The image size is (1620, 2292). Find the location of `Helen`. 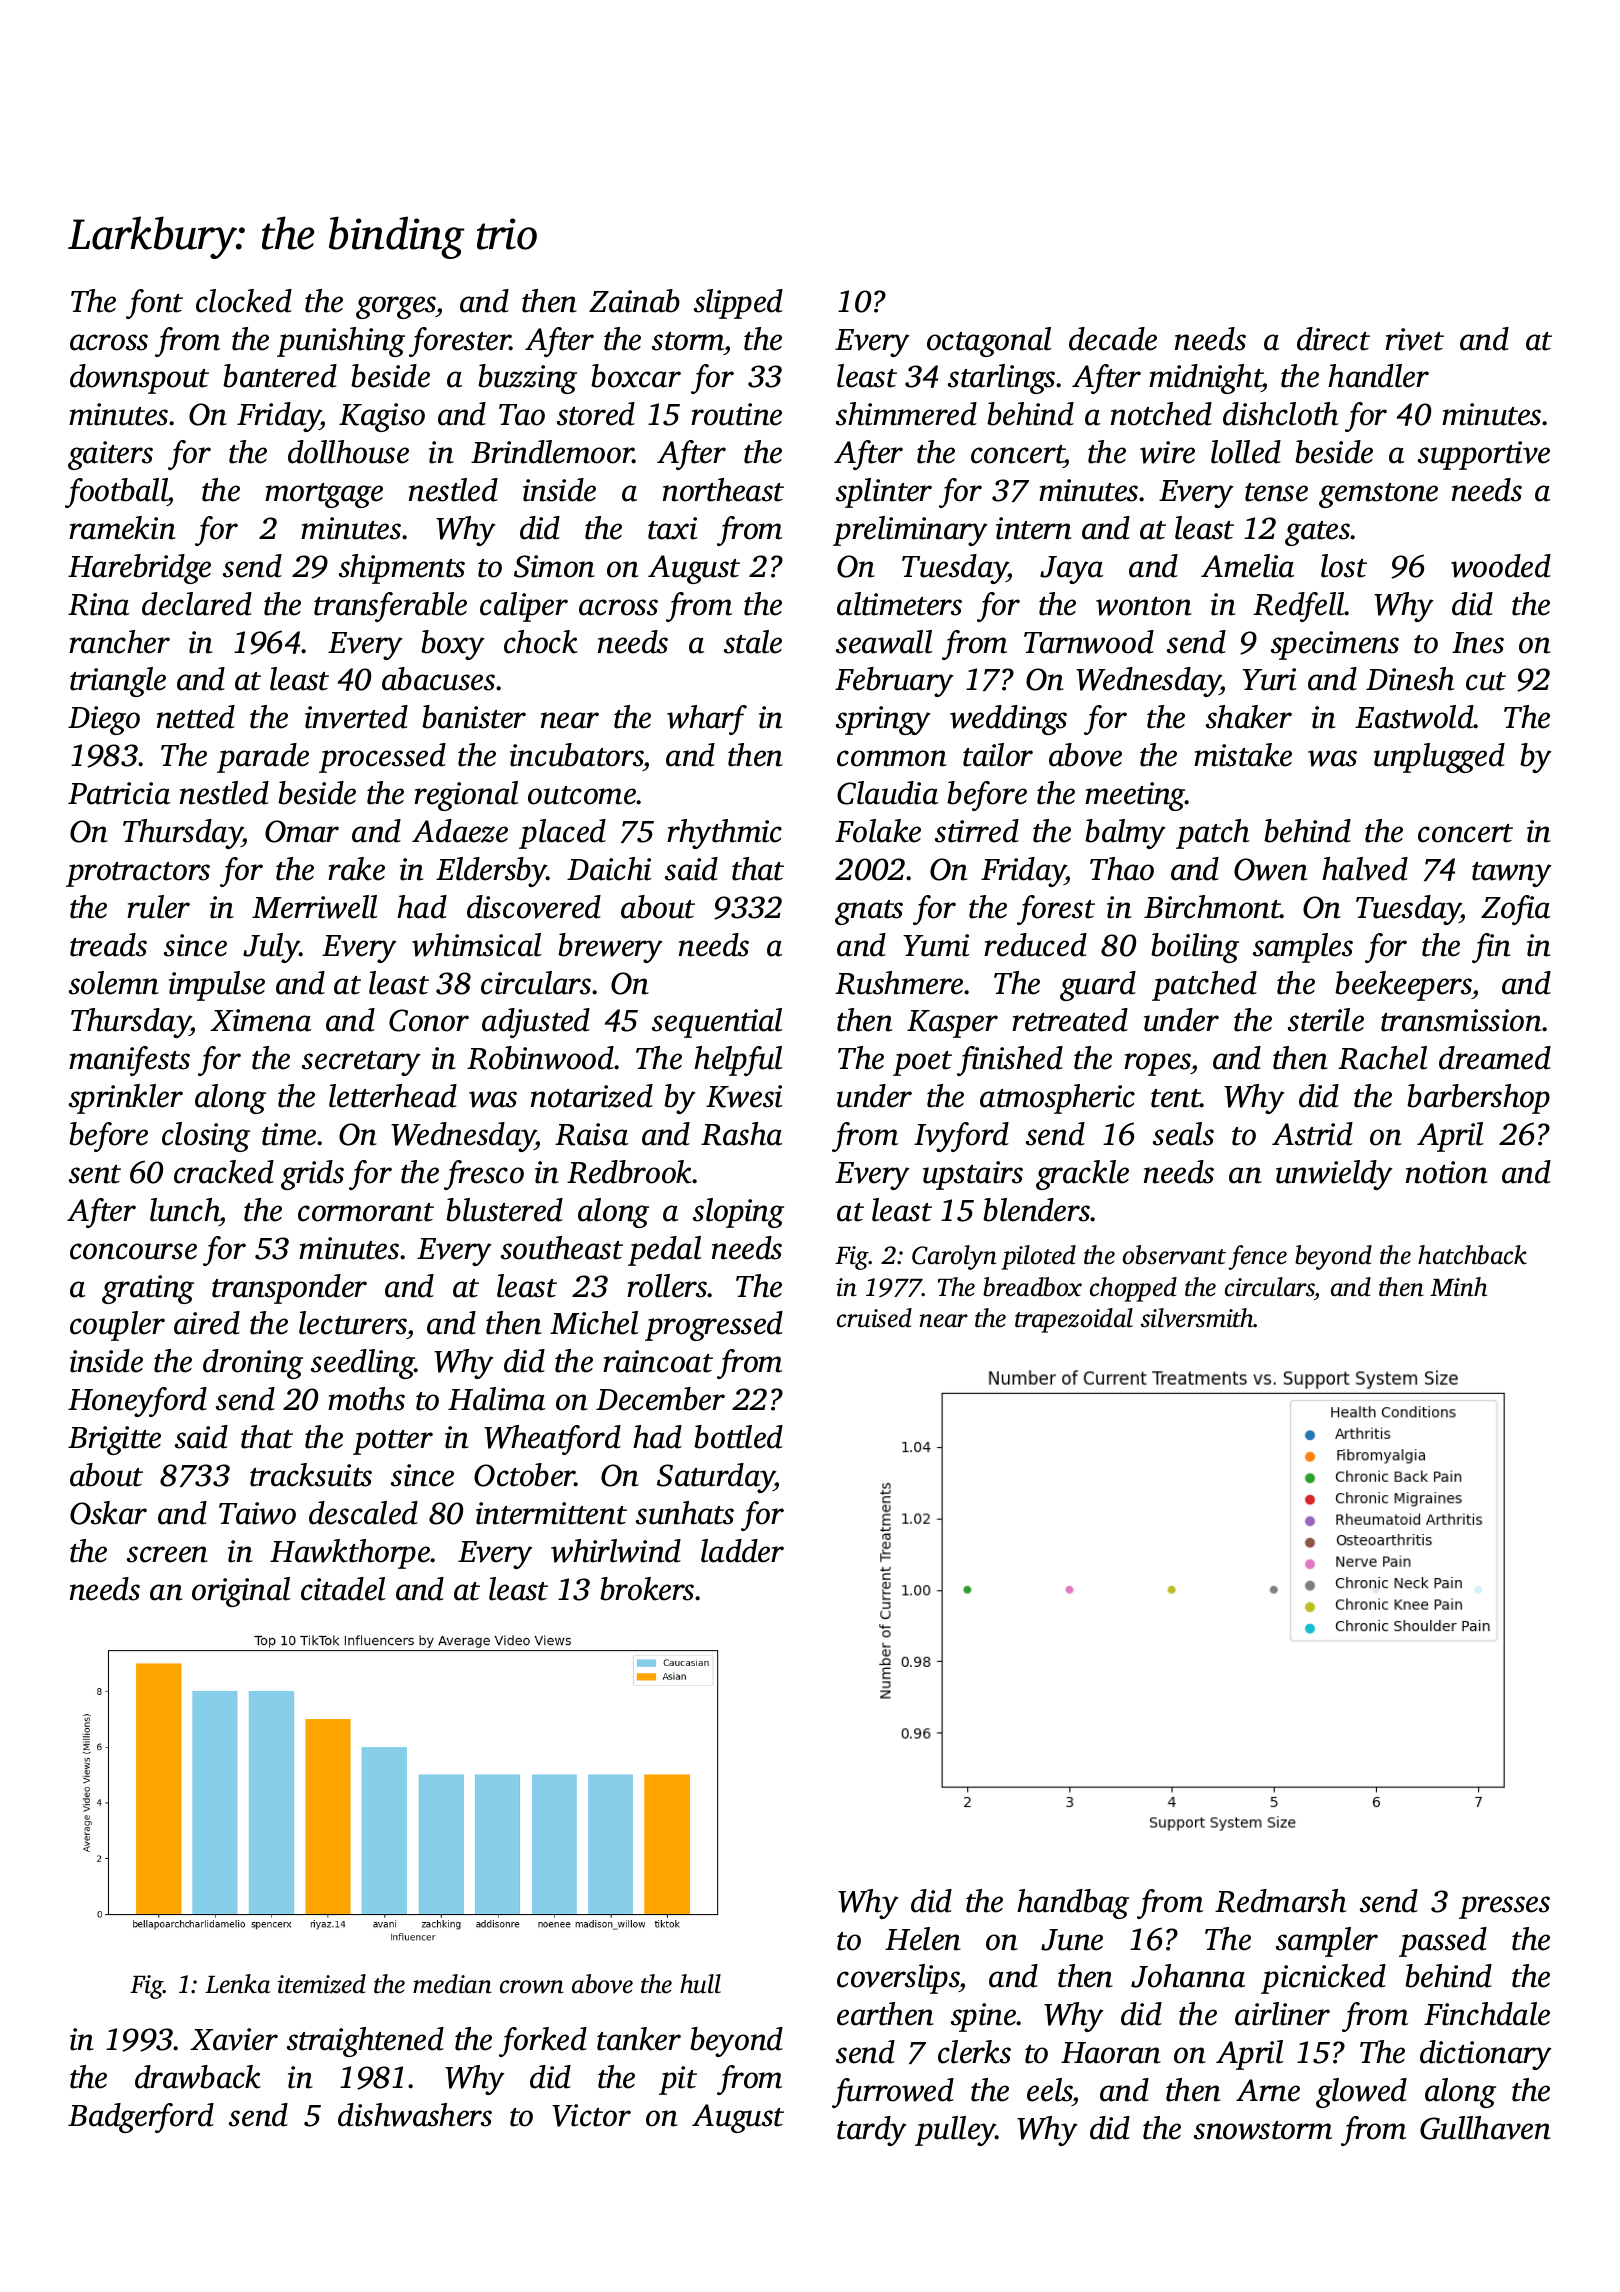

Helen is located at coordinates (923, 1939).
